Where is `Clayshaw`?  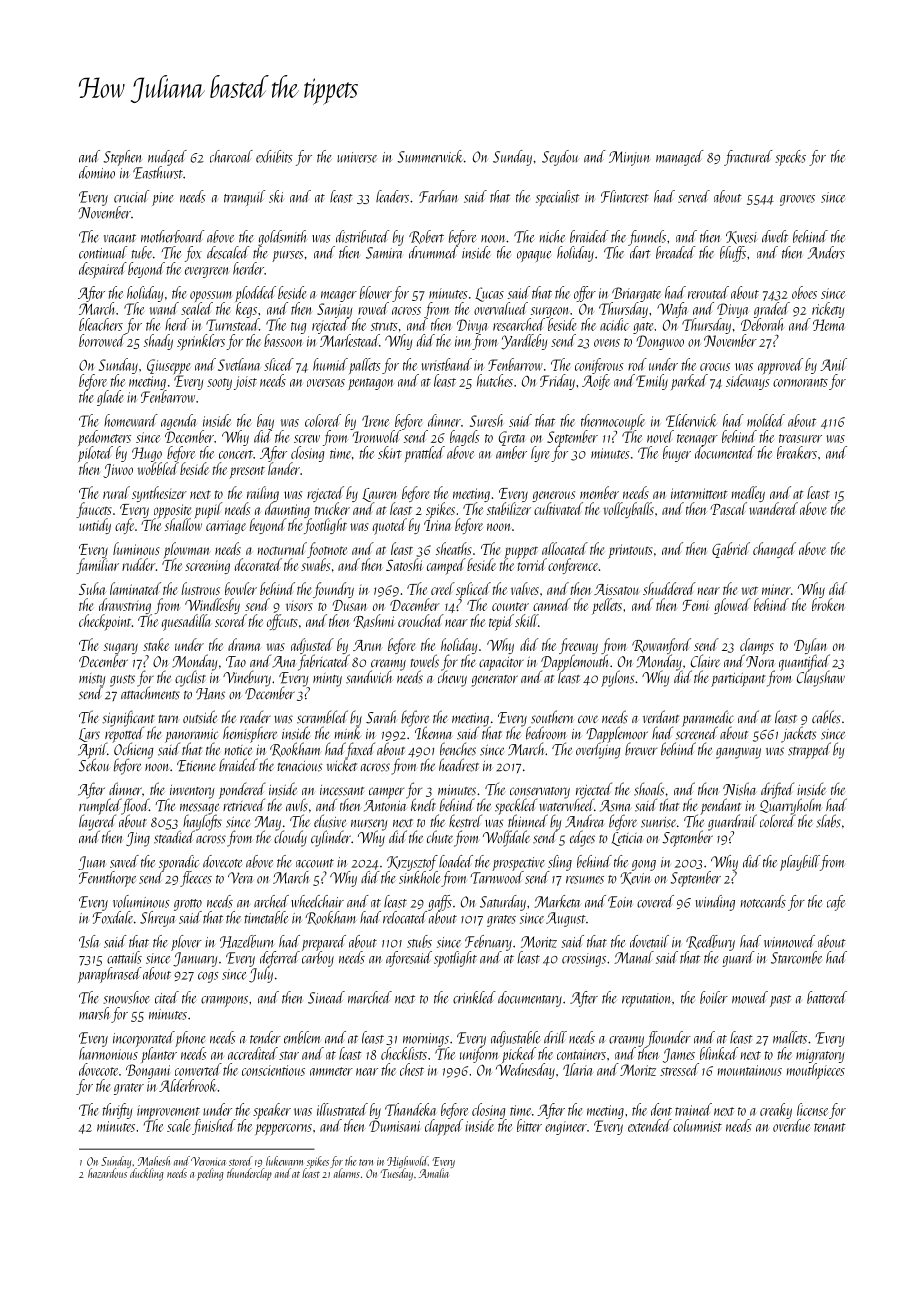
Clayshaw is located at coordinates (821, 678).
